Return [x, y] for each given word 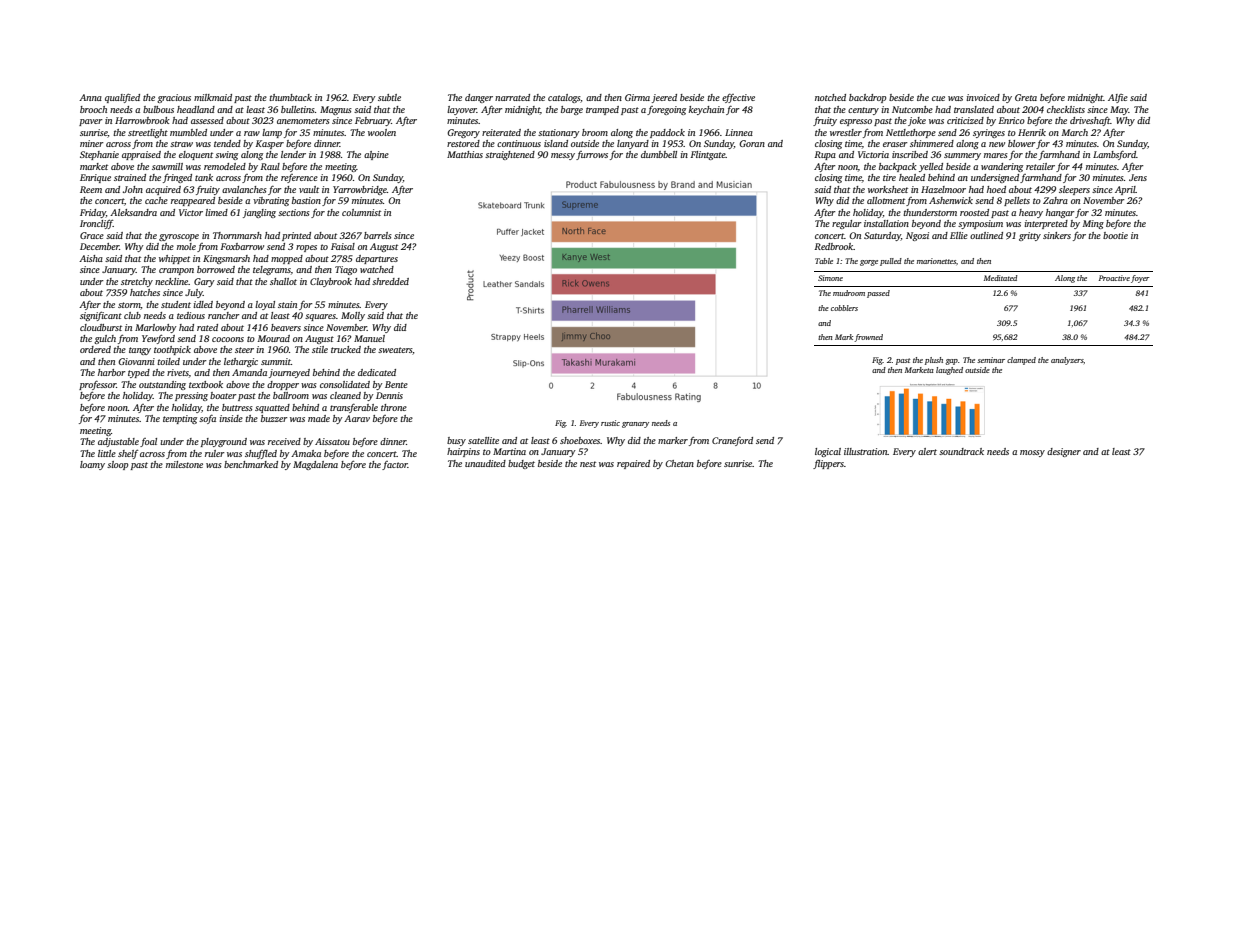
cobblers [844, 308]
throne [394, 407]
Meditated [1001, 278]
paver [91, 122]
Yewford [158, 339]
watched [377, 269]
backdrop [867, 98]
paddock [667, 133]
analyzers [1067, 361]
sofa [207, 419]
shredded [390, 281]
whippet [174, 259]
